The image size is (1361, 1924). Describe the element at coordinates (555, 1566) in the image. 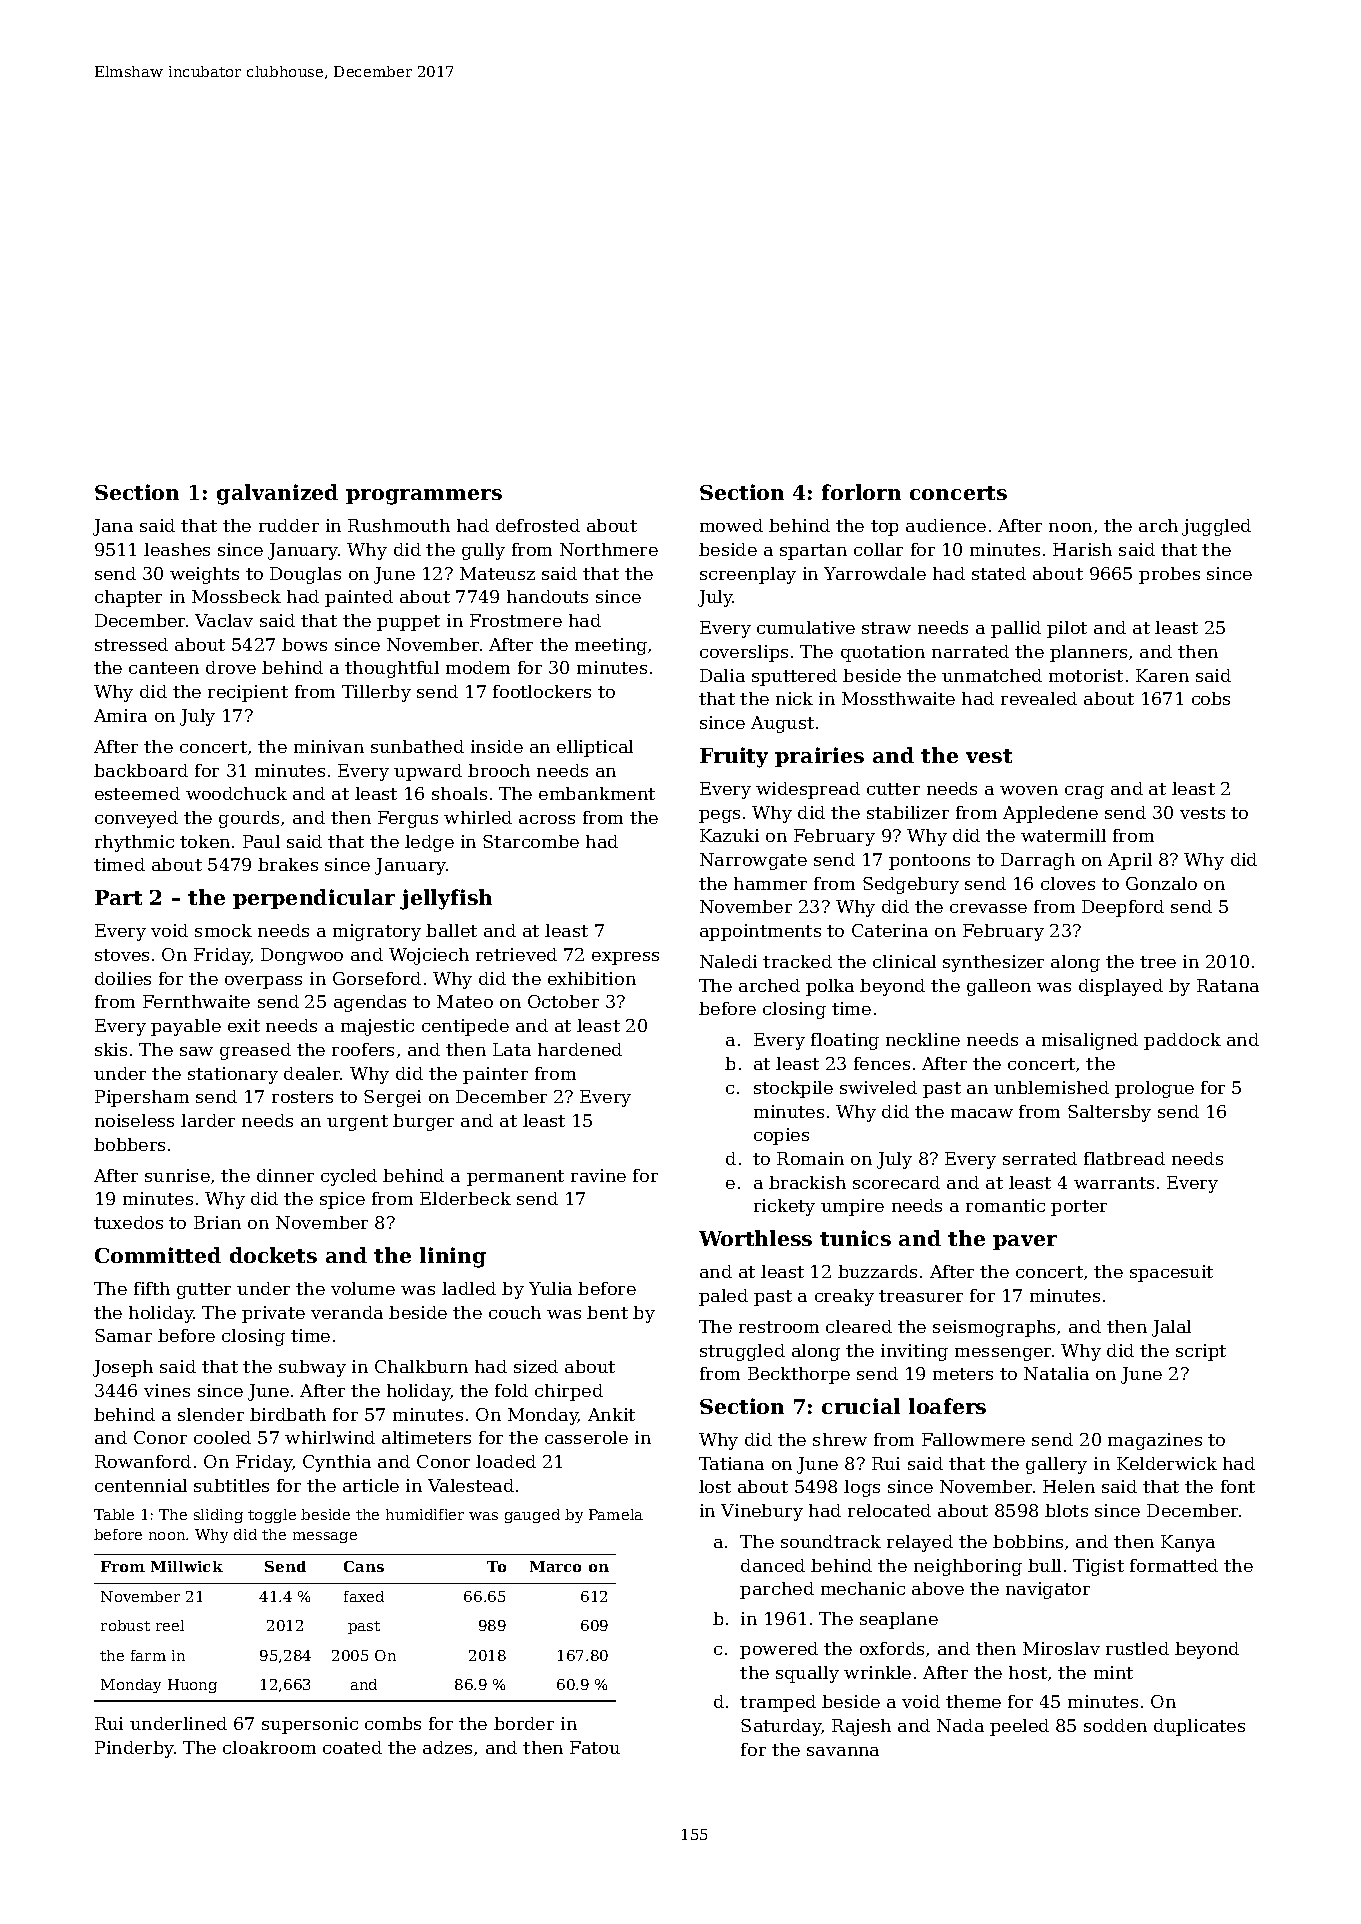

I see `Marco` at that location.
